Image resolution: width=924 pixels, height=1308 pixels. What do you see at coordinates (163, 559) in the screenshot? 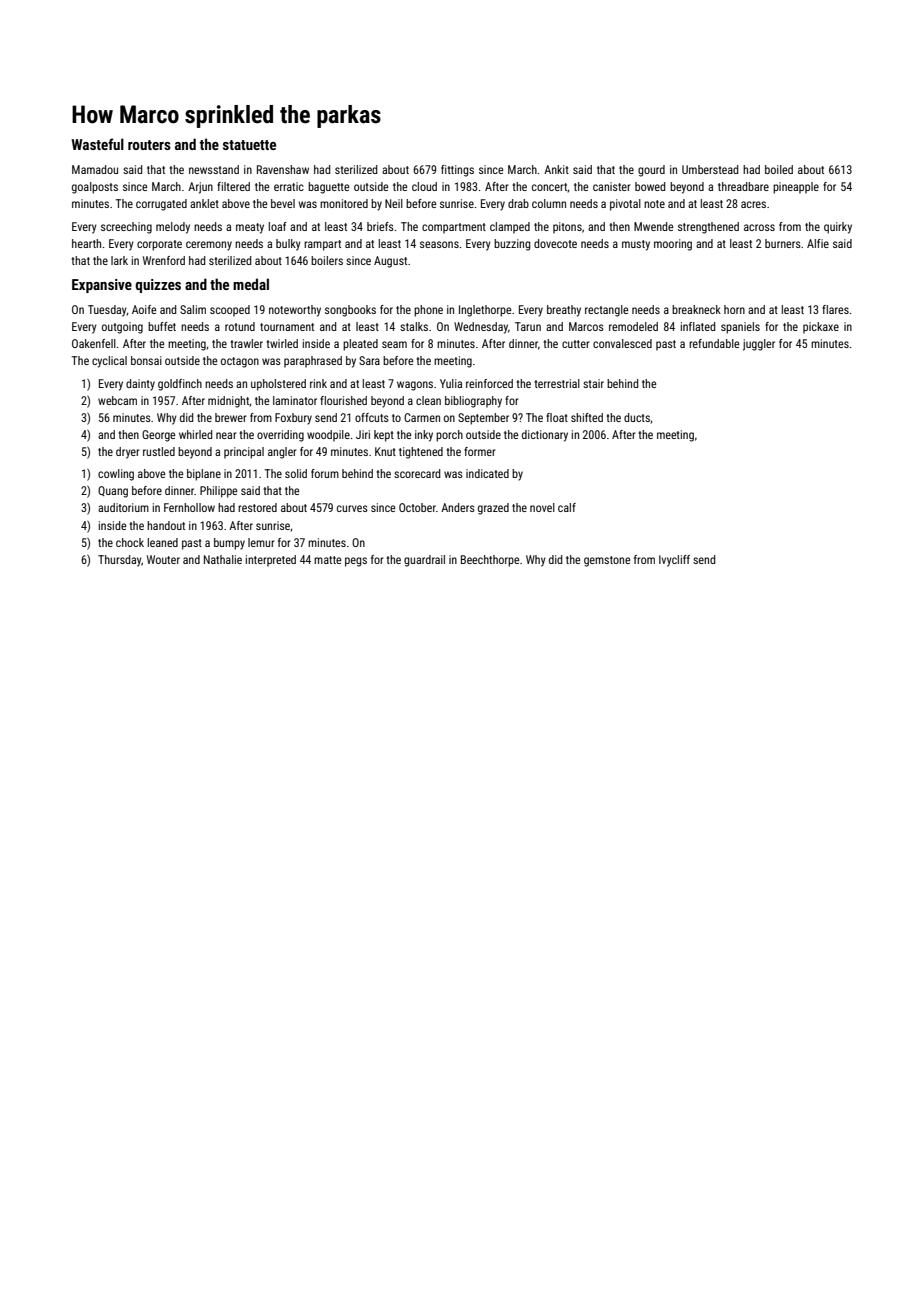
I see `Wouter` at bounding box center [163, 559].
